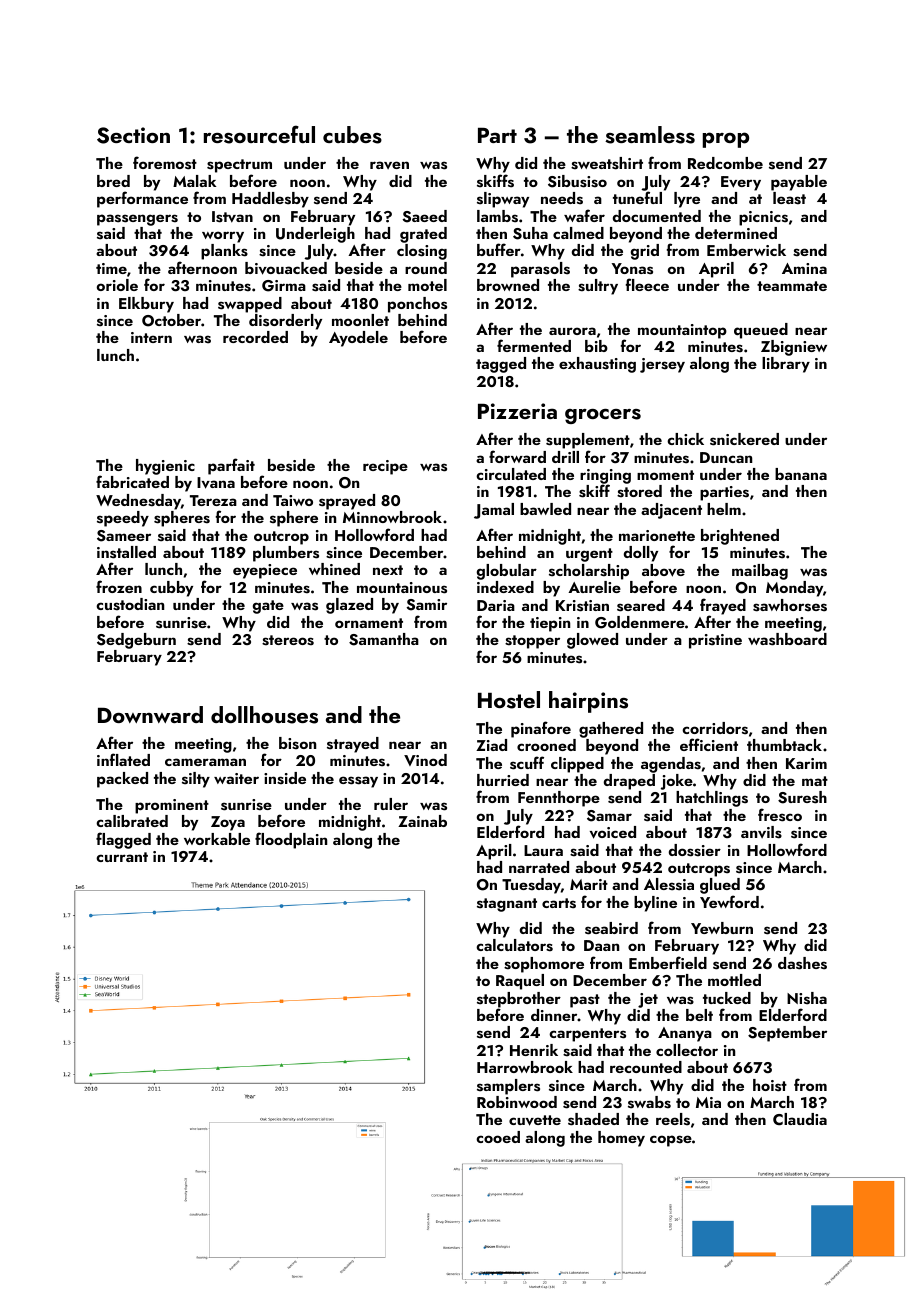 This page has height=1308, width=924. I want to click on cooed, so click(498, 1137).
